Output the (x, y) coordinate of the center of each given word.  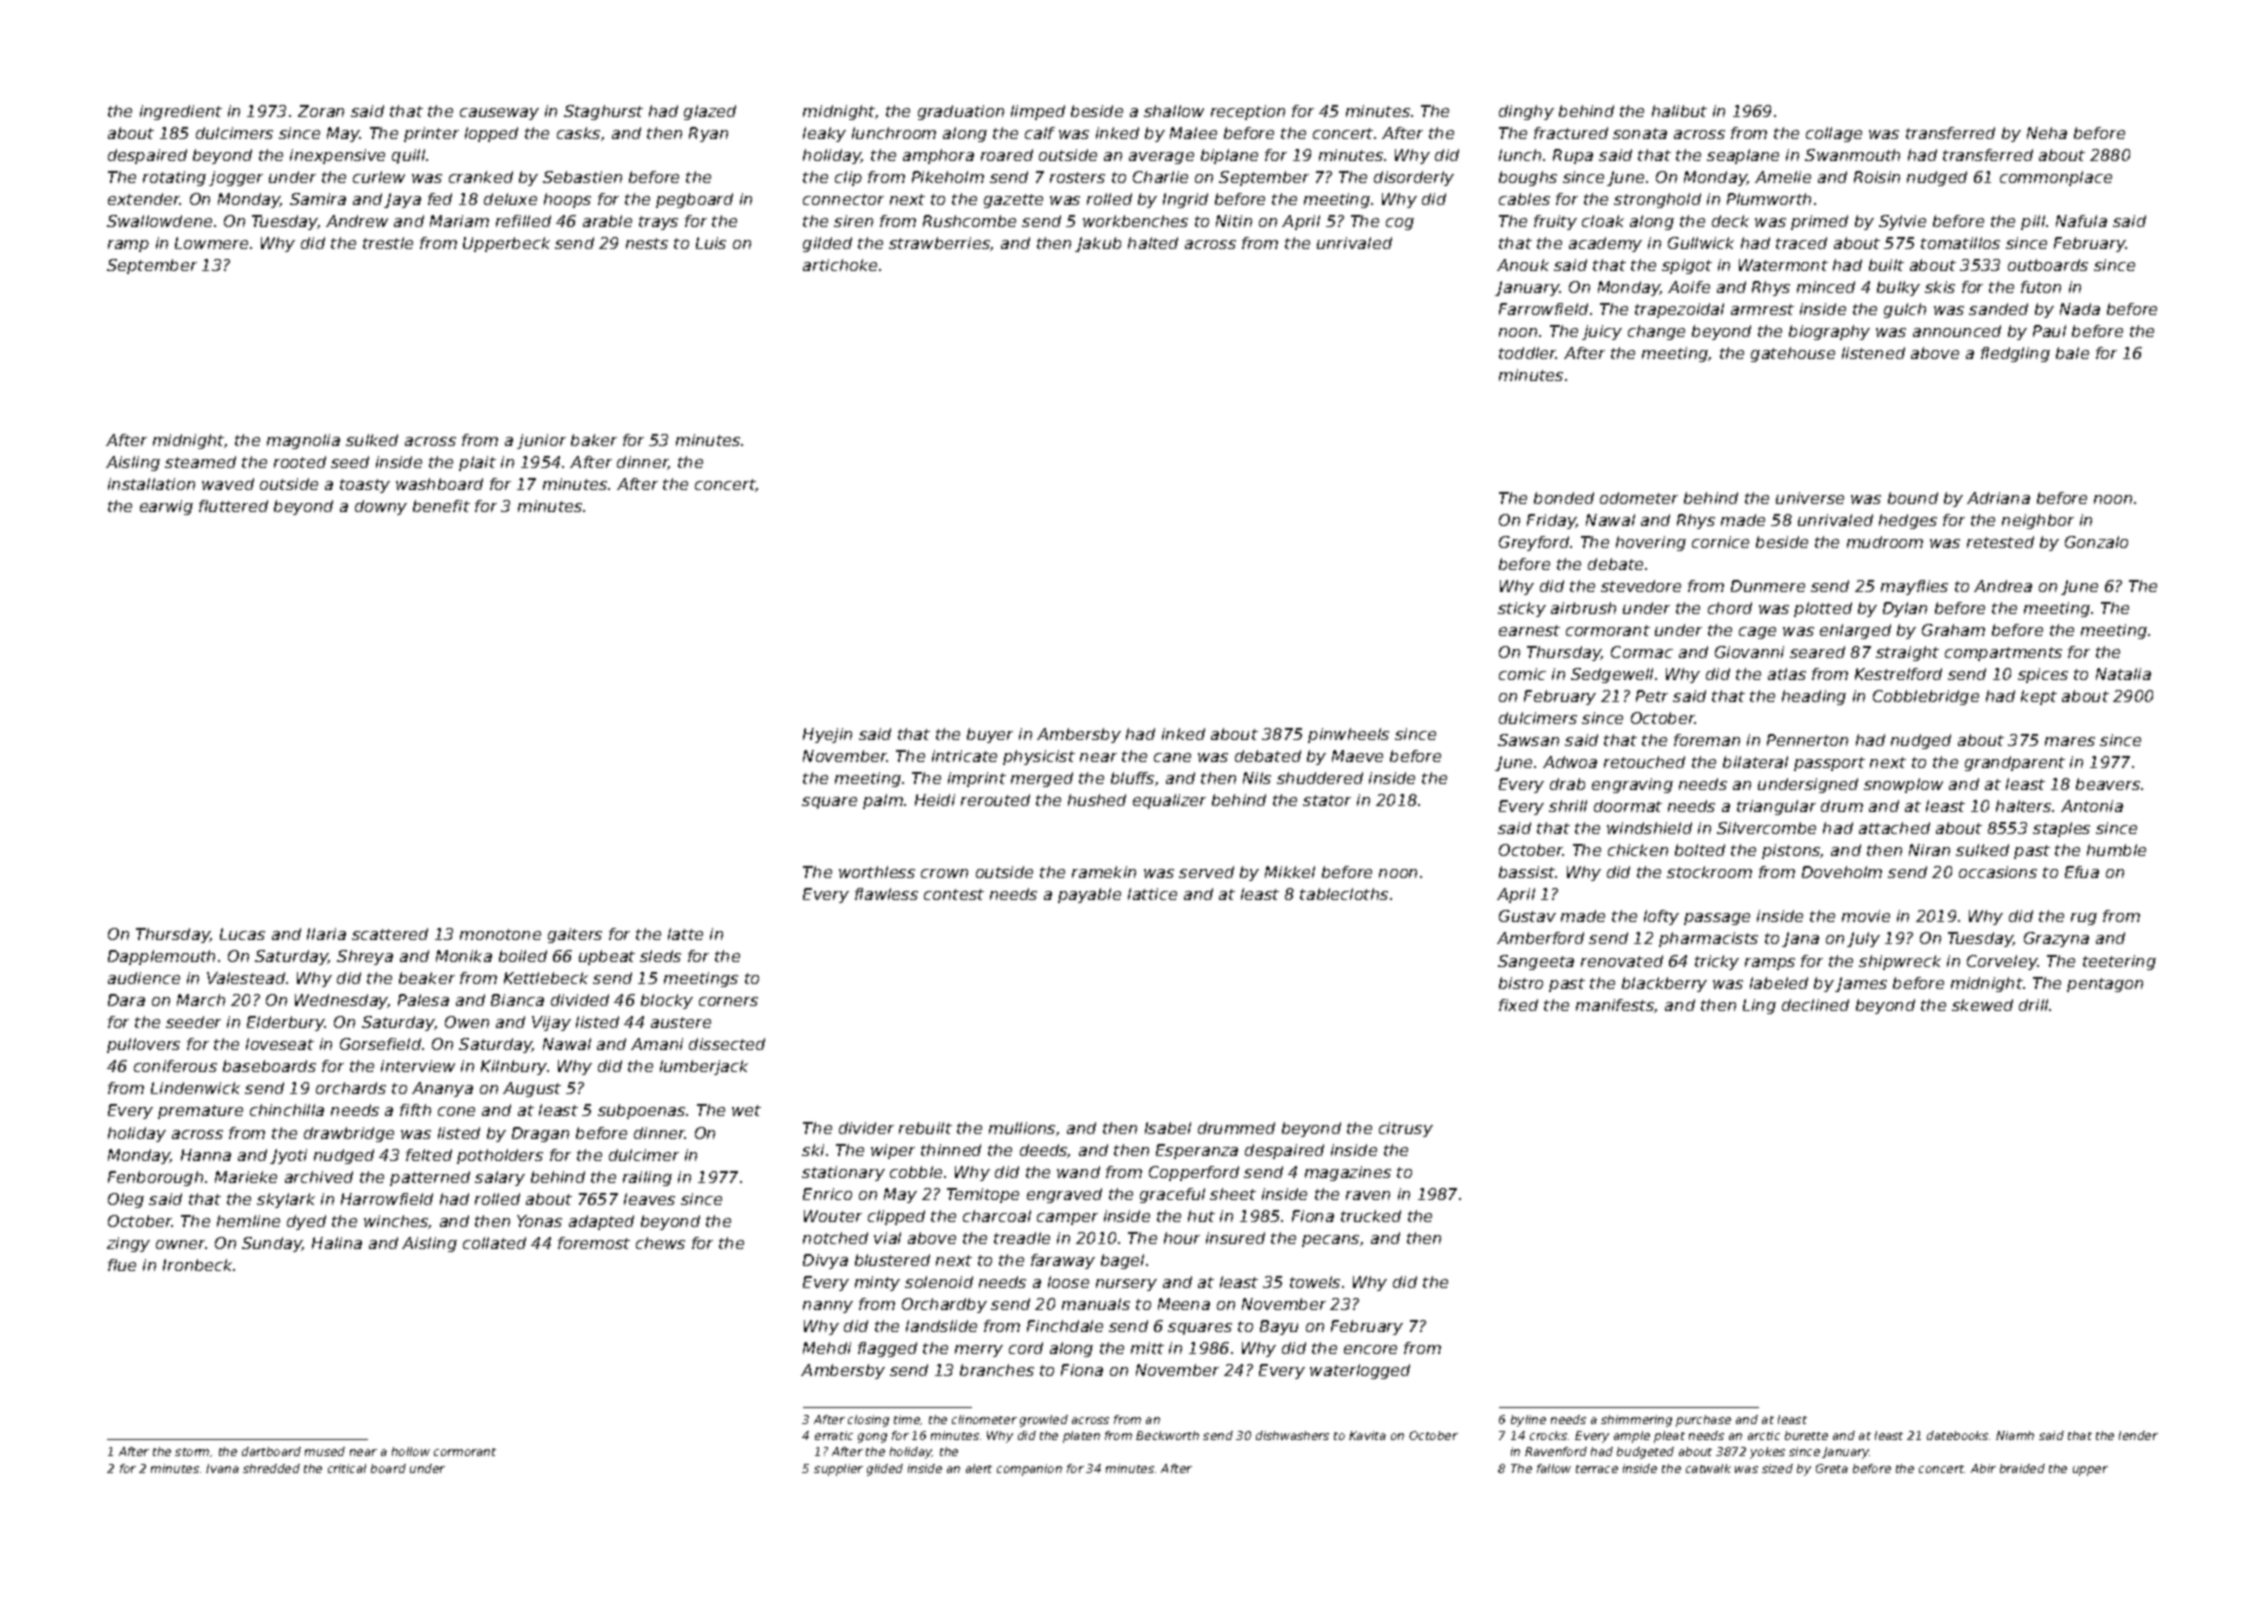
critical (347, 1468)
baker (594, 440)
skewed (1982, 1005)
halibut (1679, 111)
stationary (843, 1173)
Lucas (242, 934)
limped (1038, 112)
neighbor (2038, 521)
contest (954, 894)
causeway (499, 114)
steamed (200, 462)
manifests (1615, 1005)
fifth (415, 1110)
